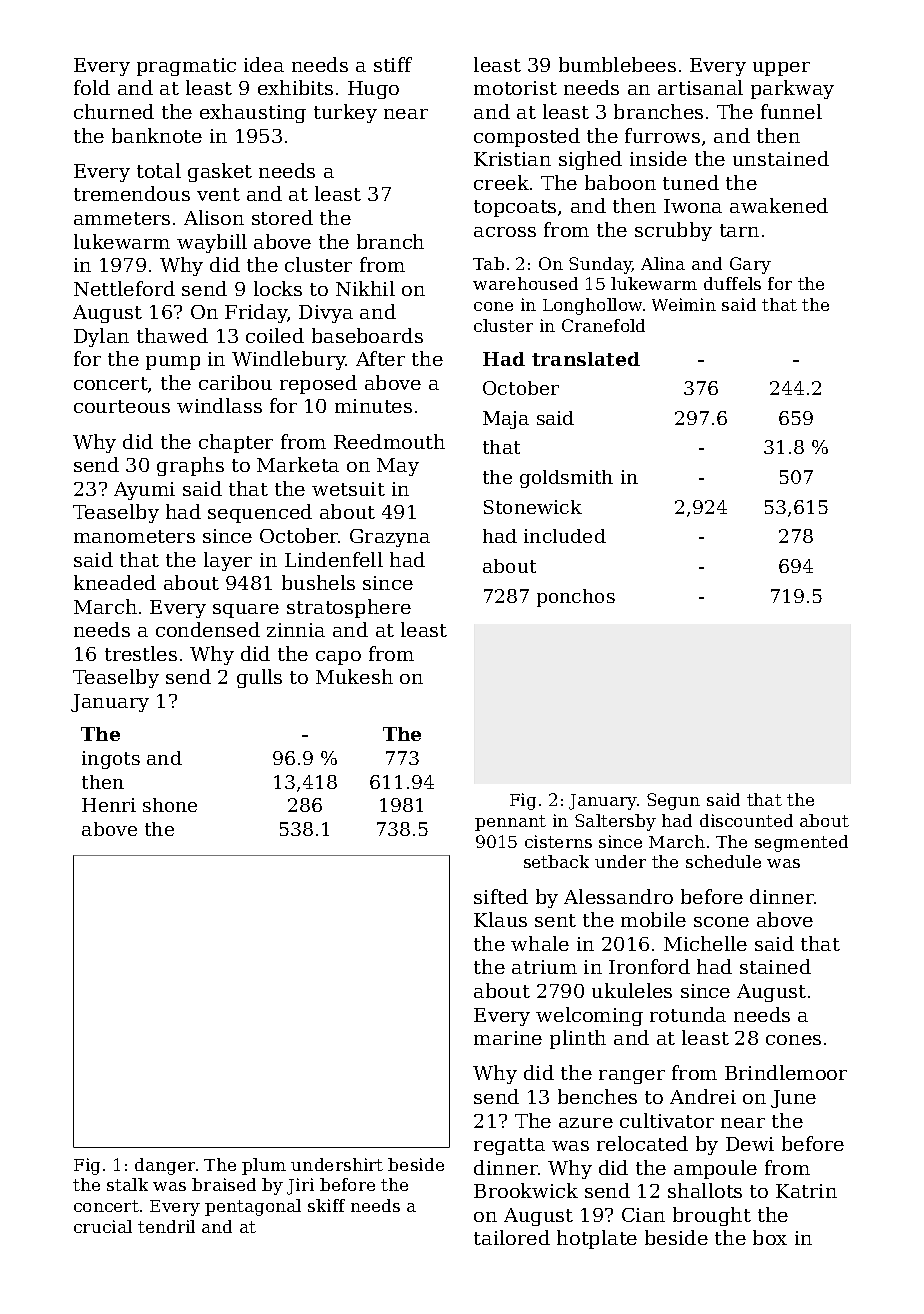 The height and width of the page is (1314, 924). What do you see at coordinates (515, 88) in the page?
I see `motorist` at bounding box center [515, 88].
